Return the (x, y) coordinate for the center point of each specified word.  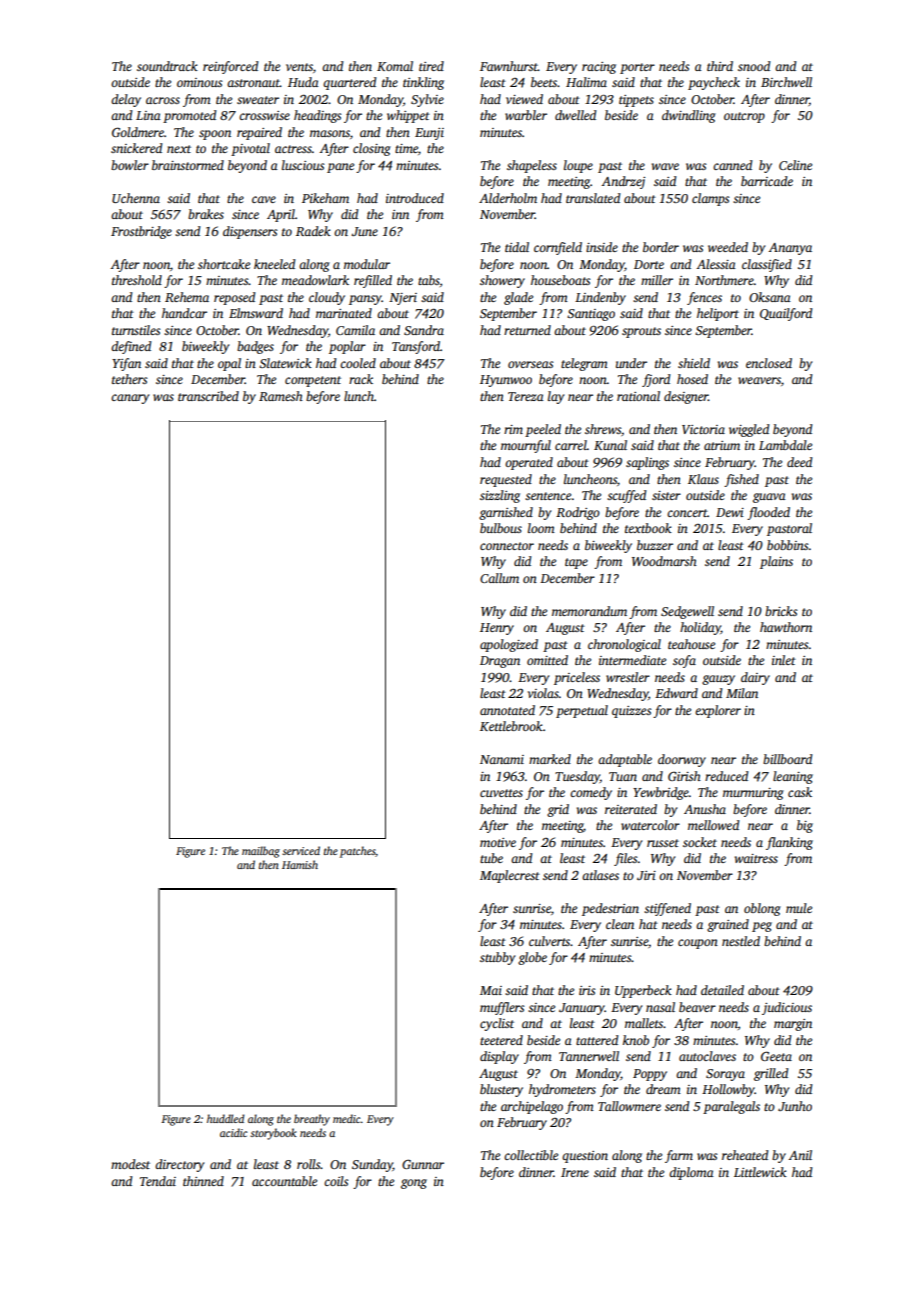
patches (357, 852)
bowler (130, 165)
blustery (501, 1090)
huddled (226, 1118)
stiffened (667, 909)
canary (130, 399)
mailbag (261, 852)
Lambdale (785, 445)
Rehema (187, 297)
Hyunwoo (506, 381)
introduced (415, 198)
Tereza (526, 396)
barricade (767, 181)
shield (694, 363)
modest (130, 1164)
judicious (787, 1008)
